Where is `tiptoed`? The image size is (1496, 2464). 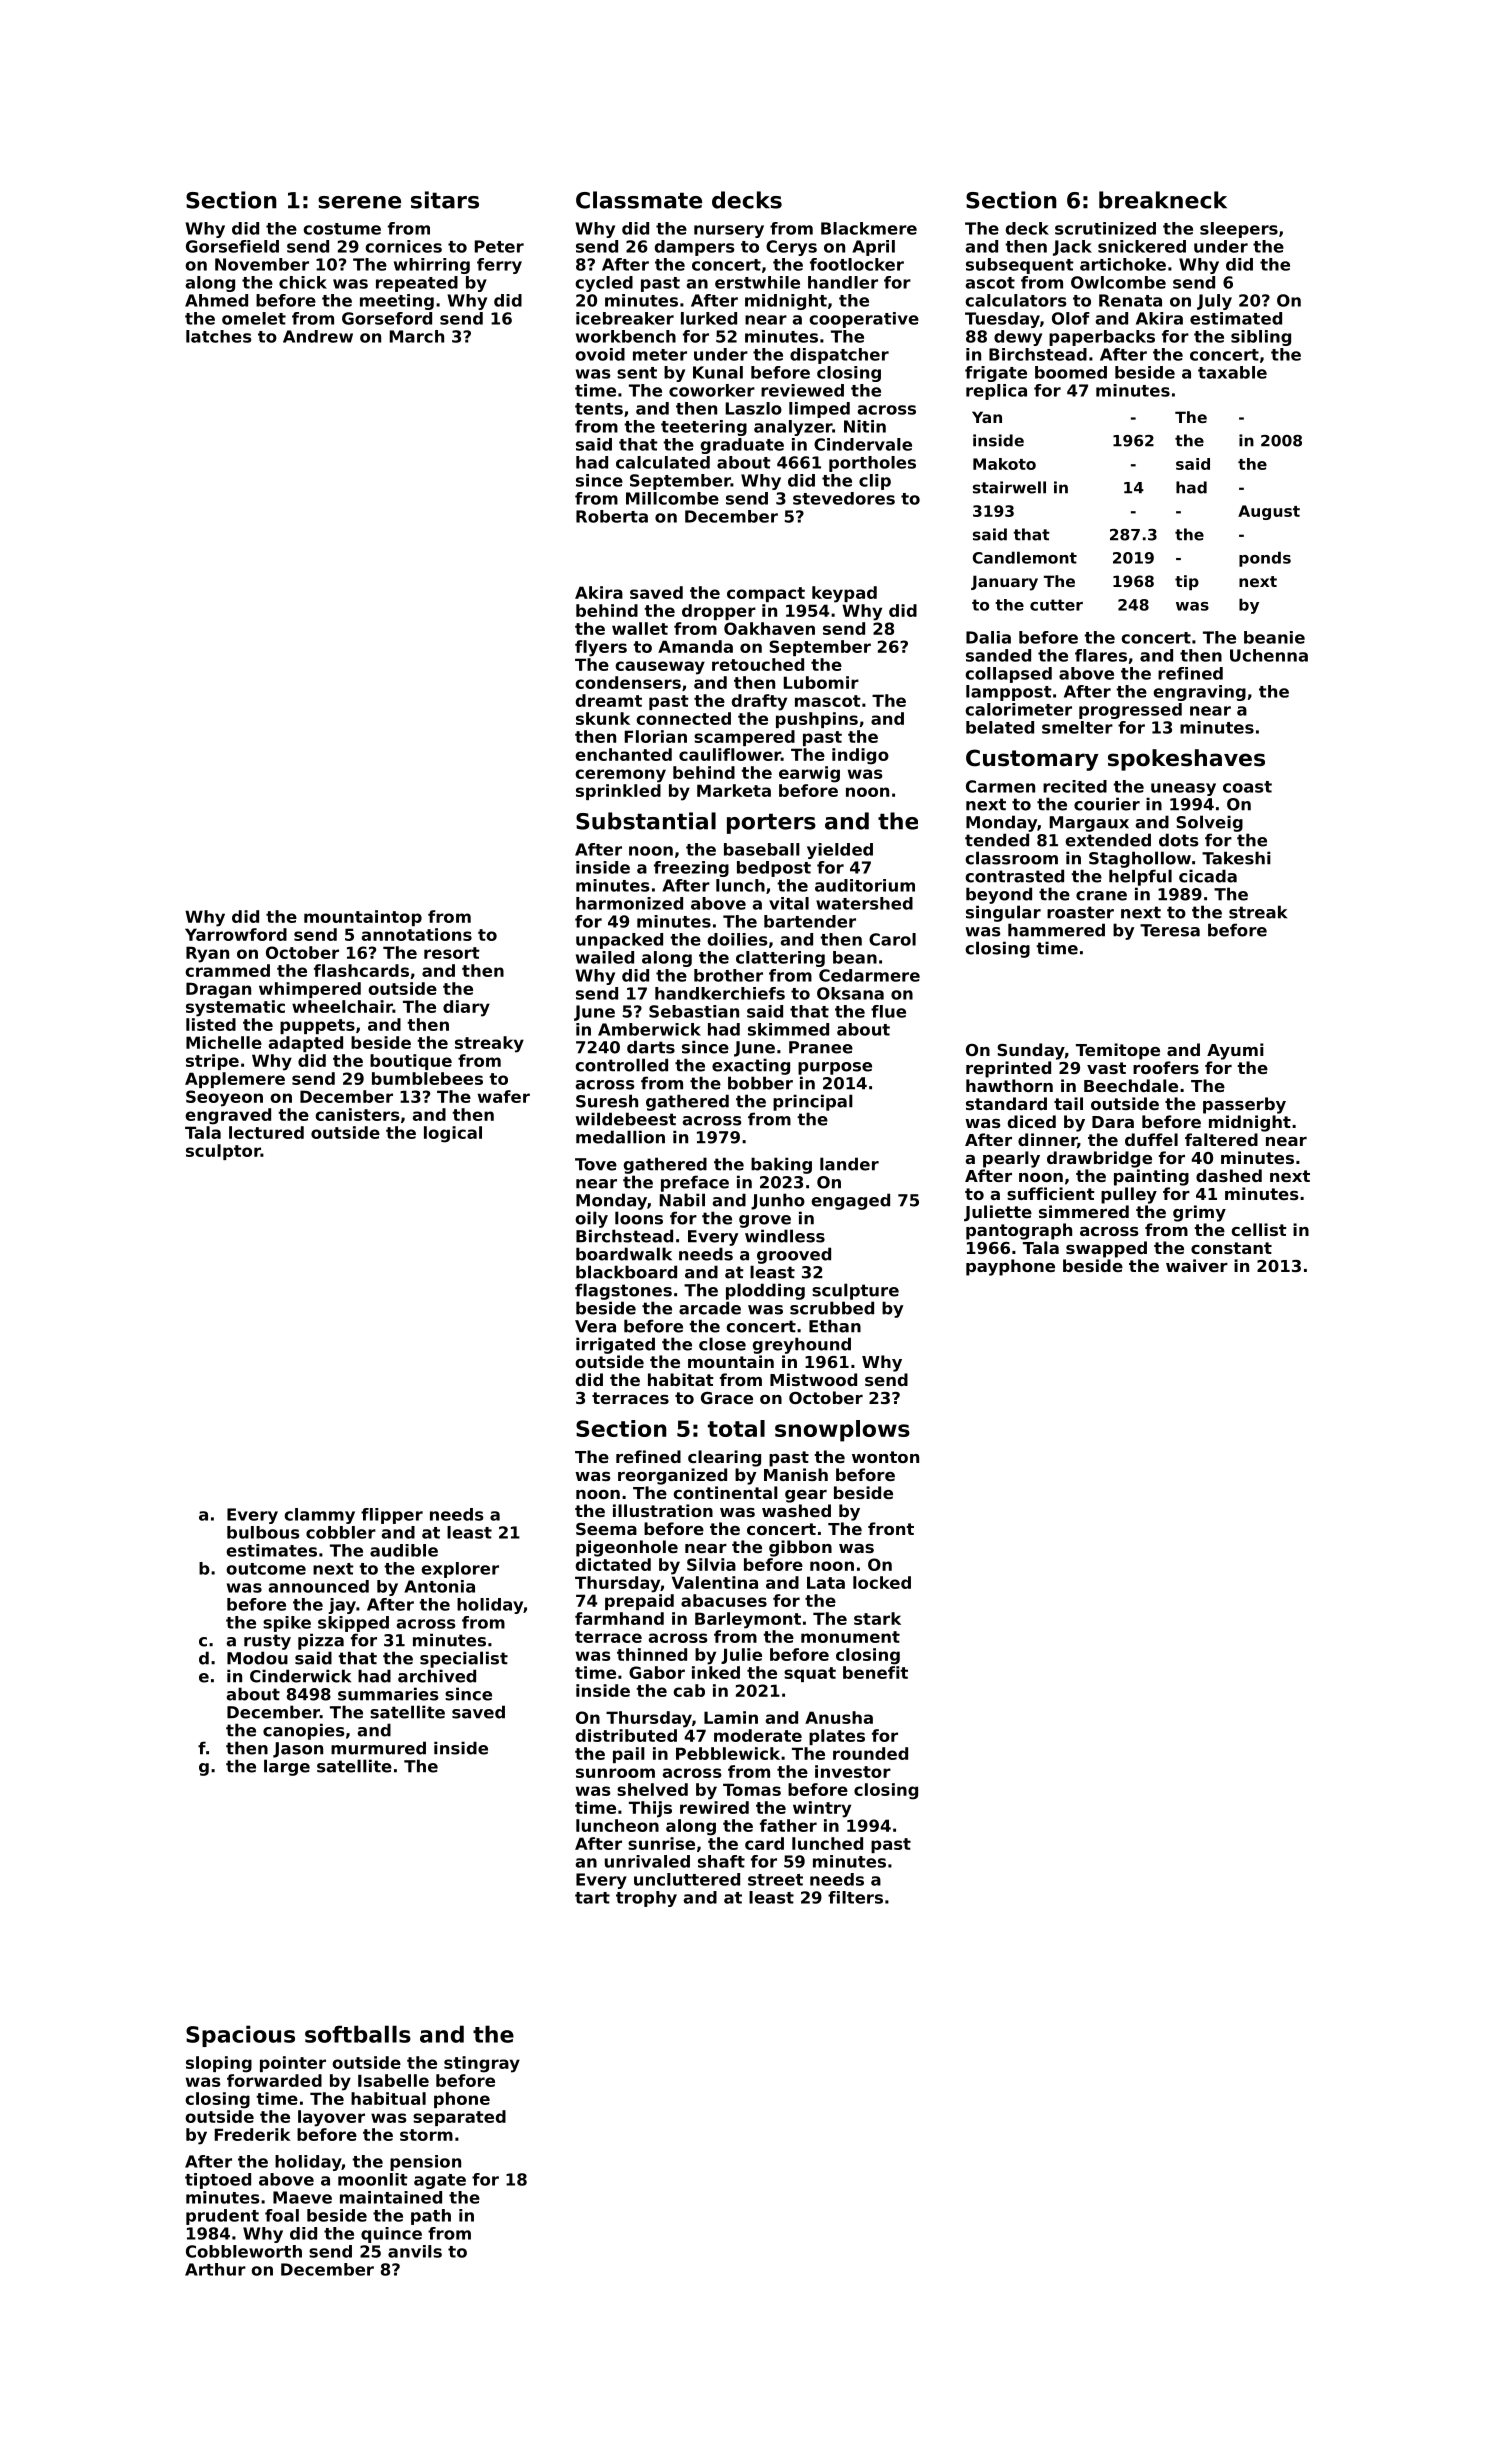 tiptoed is located at coordinates (218, 2181).
